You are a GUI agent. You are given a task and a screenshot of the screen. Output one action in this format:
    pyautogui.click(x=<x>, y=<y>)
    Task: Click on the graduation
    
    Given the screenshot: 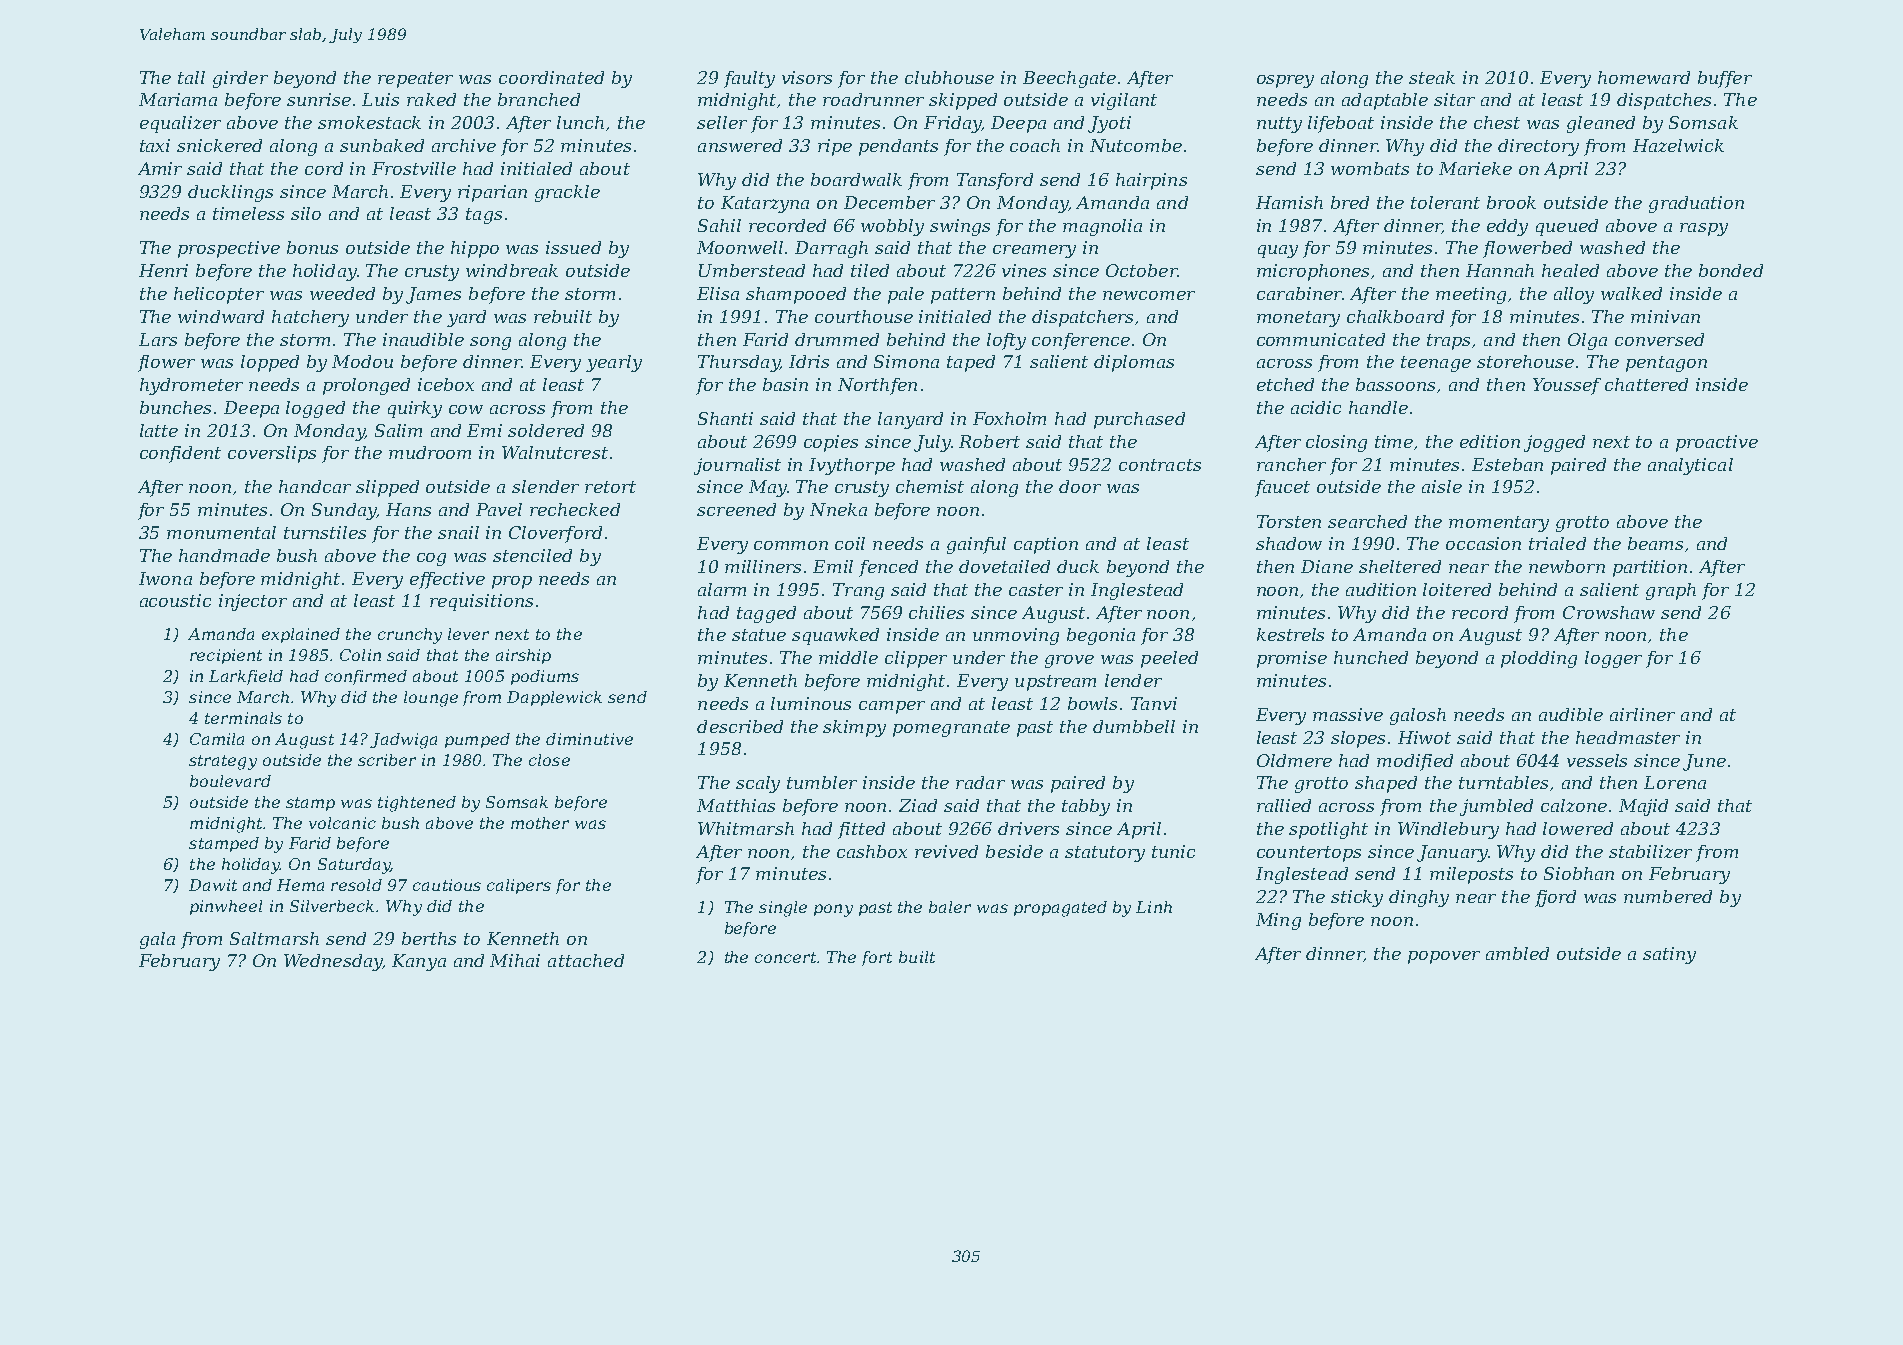 What is the action you would take?
    pyautogui.click(x=1696, y=204)
